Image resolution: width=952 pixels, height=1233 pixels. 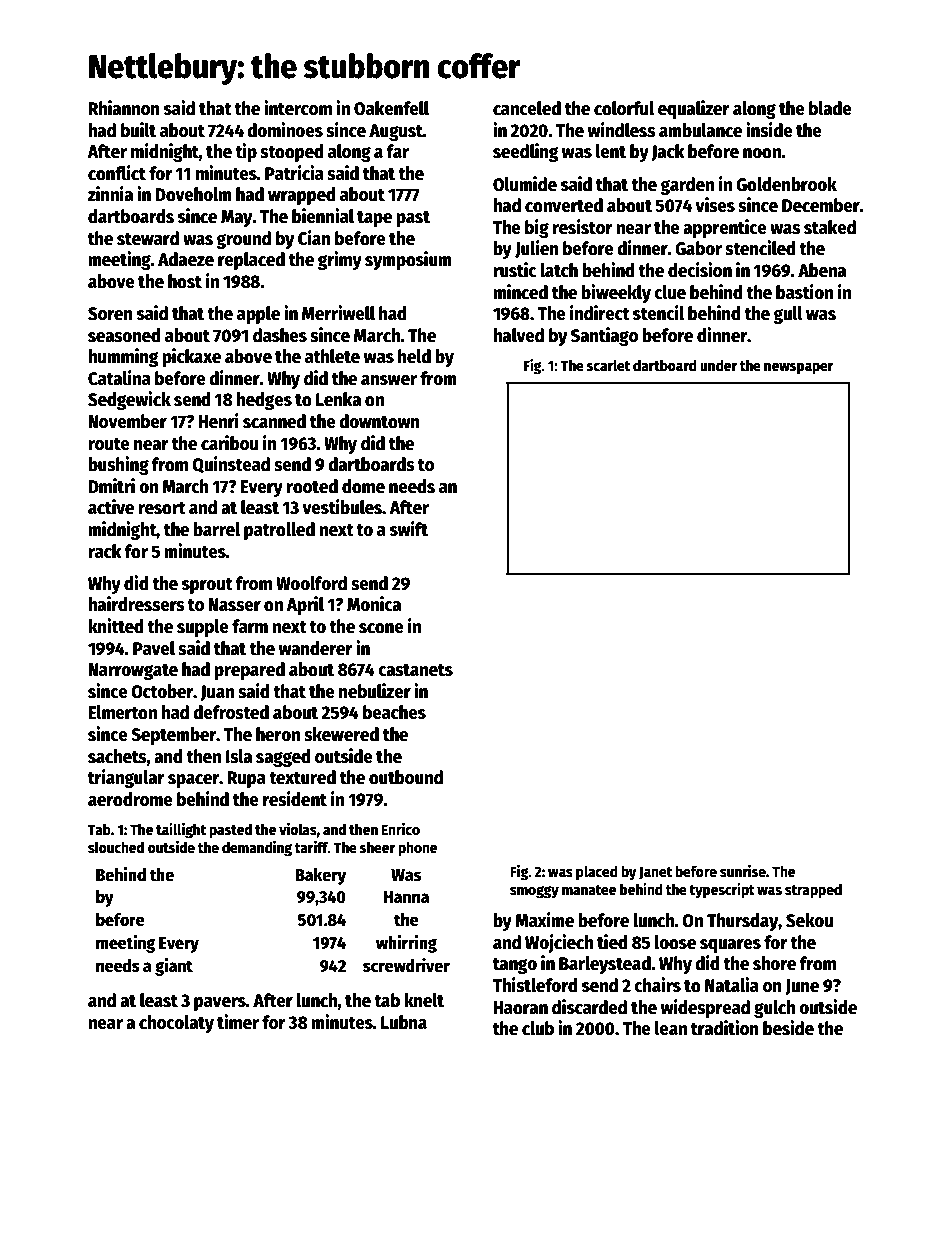 I want to click on Elmerton, so click(x=122, y=712).
